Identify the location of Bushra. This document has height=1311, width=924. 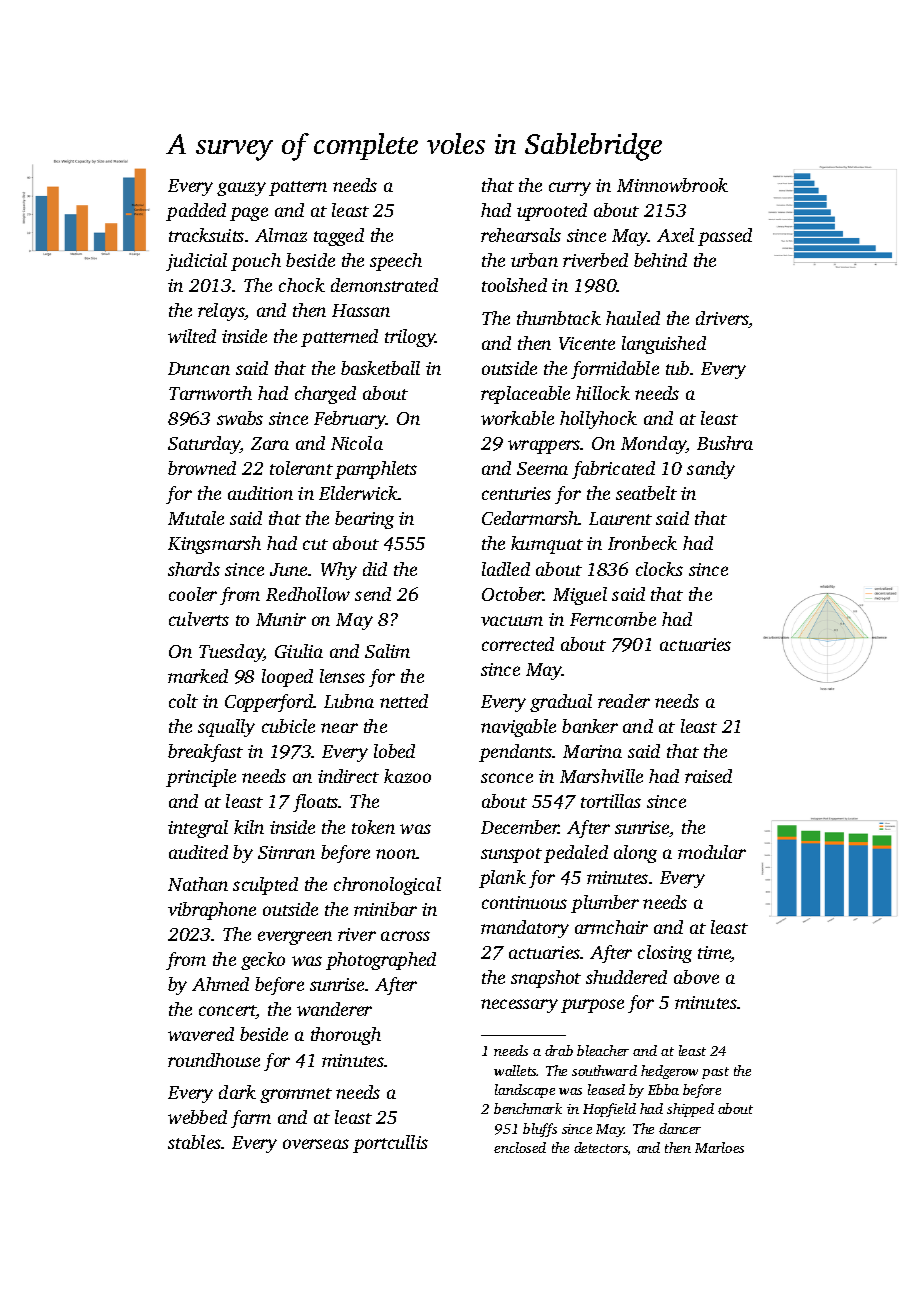
(725, 443).
